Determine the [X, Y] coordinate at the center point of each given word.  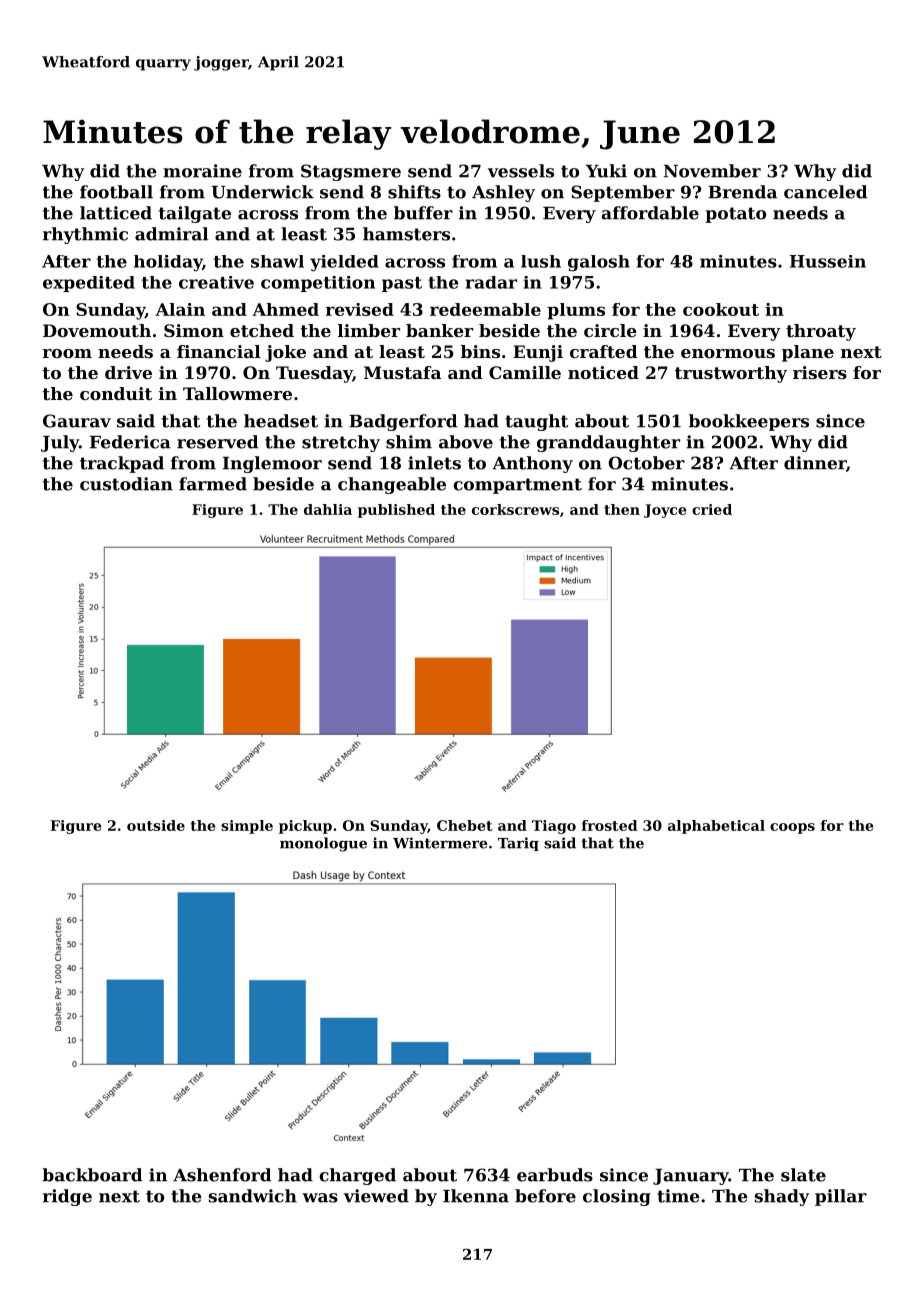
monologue [323, 844]
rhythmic [85, 235]
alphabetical [716, 827]
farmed [213, 484]
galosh [599, 263]
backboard [92, 1175]
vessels [521, 171]
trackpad [122, 464]
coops [792, 828]
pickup [305, 827]
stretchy [341, 443]
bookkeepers [749, 422]
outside [156, 825]
